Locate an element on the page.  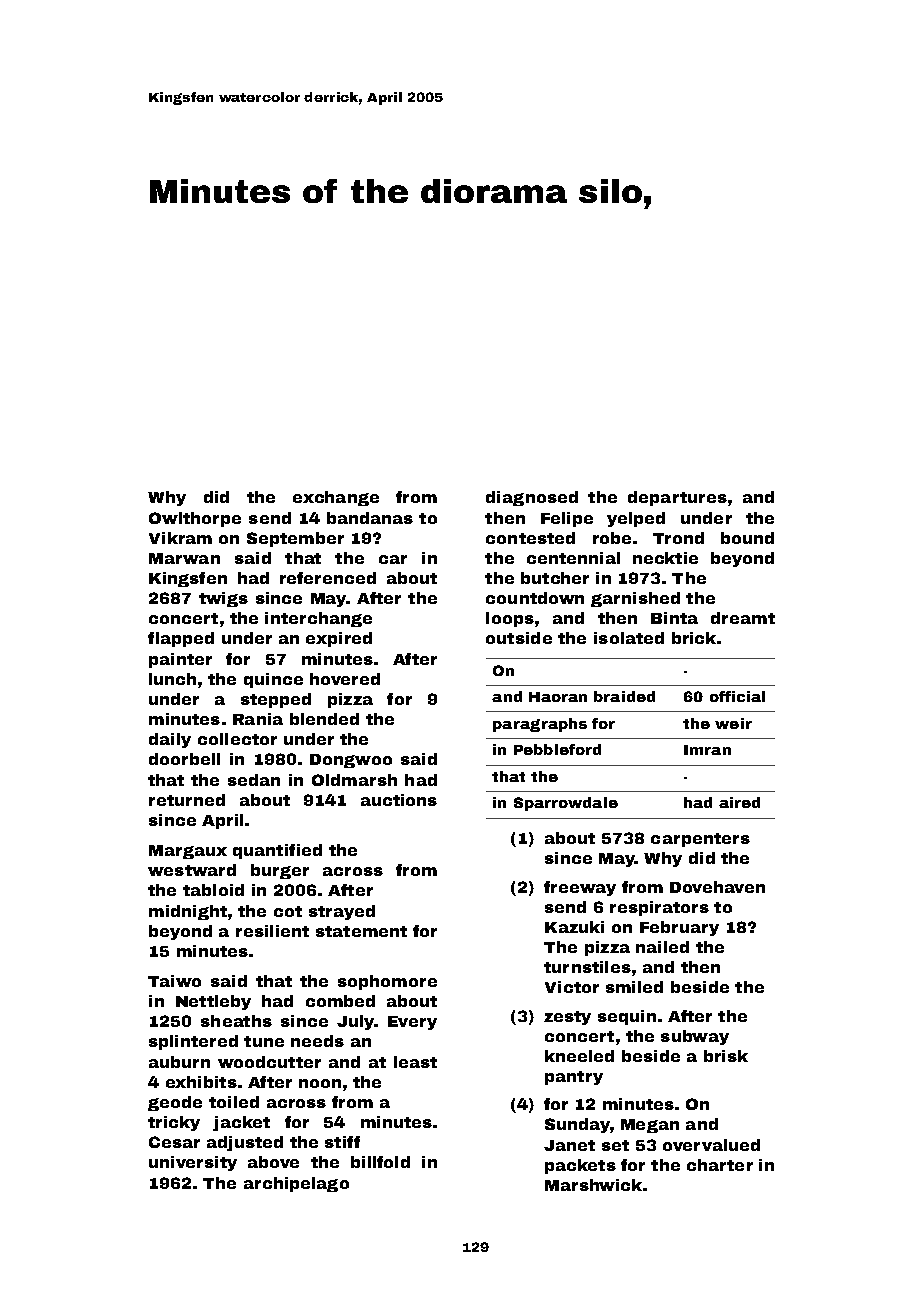
braided is located at coordinates (624, 696).
